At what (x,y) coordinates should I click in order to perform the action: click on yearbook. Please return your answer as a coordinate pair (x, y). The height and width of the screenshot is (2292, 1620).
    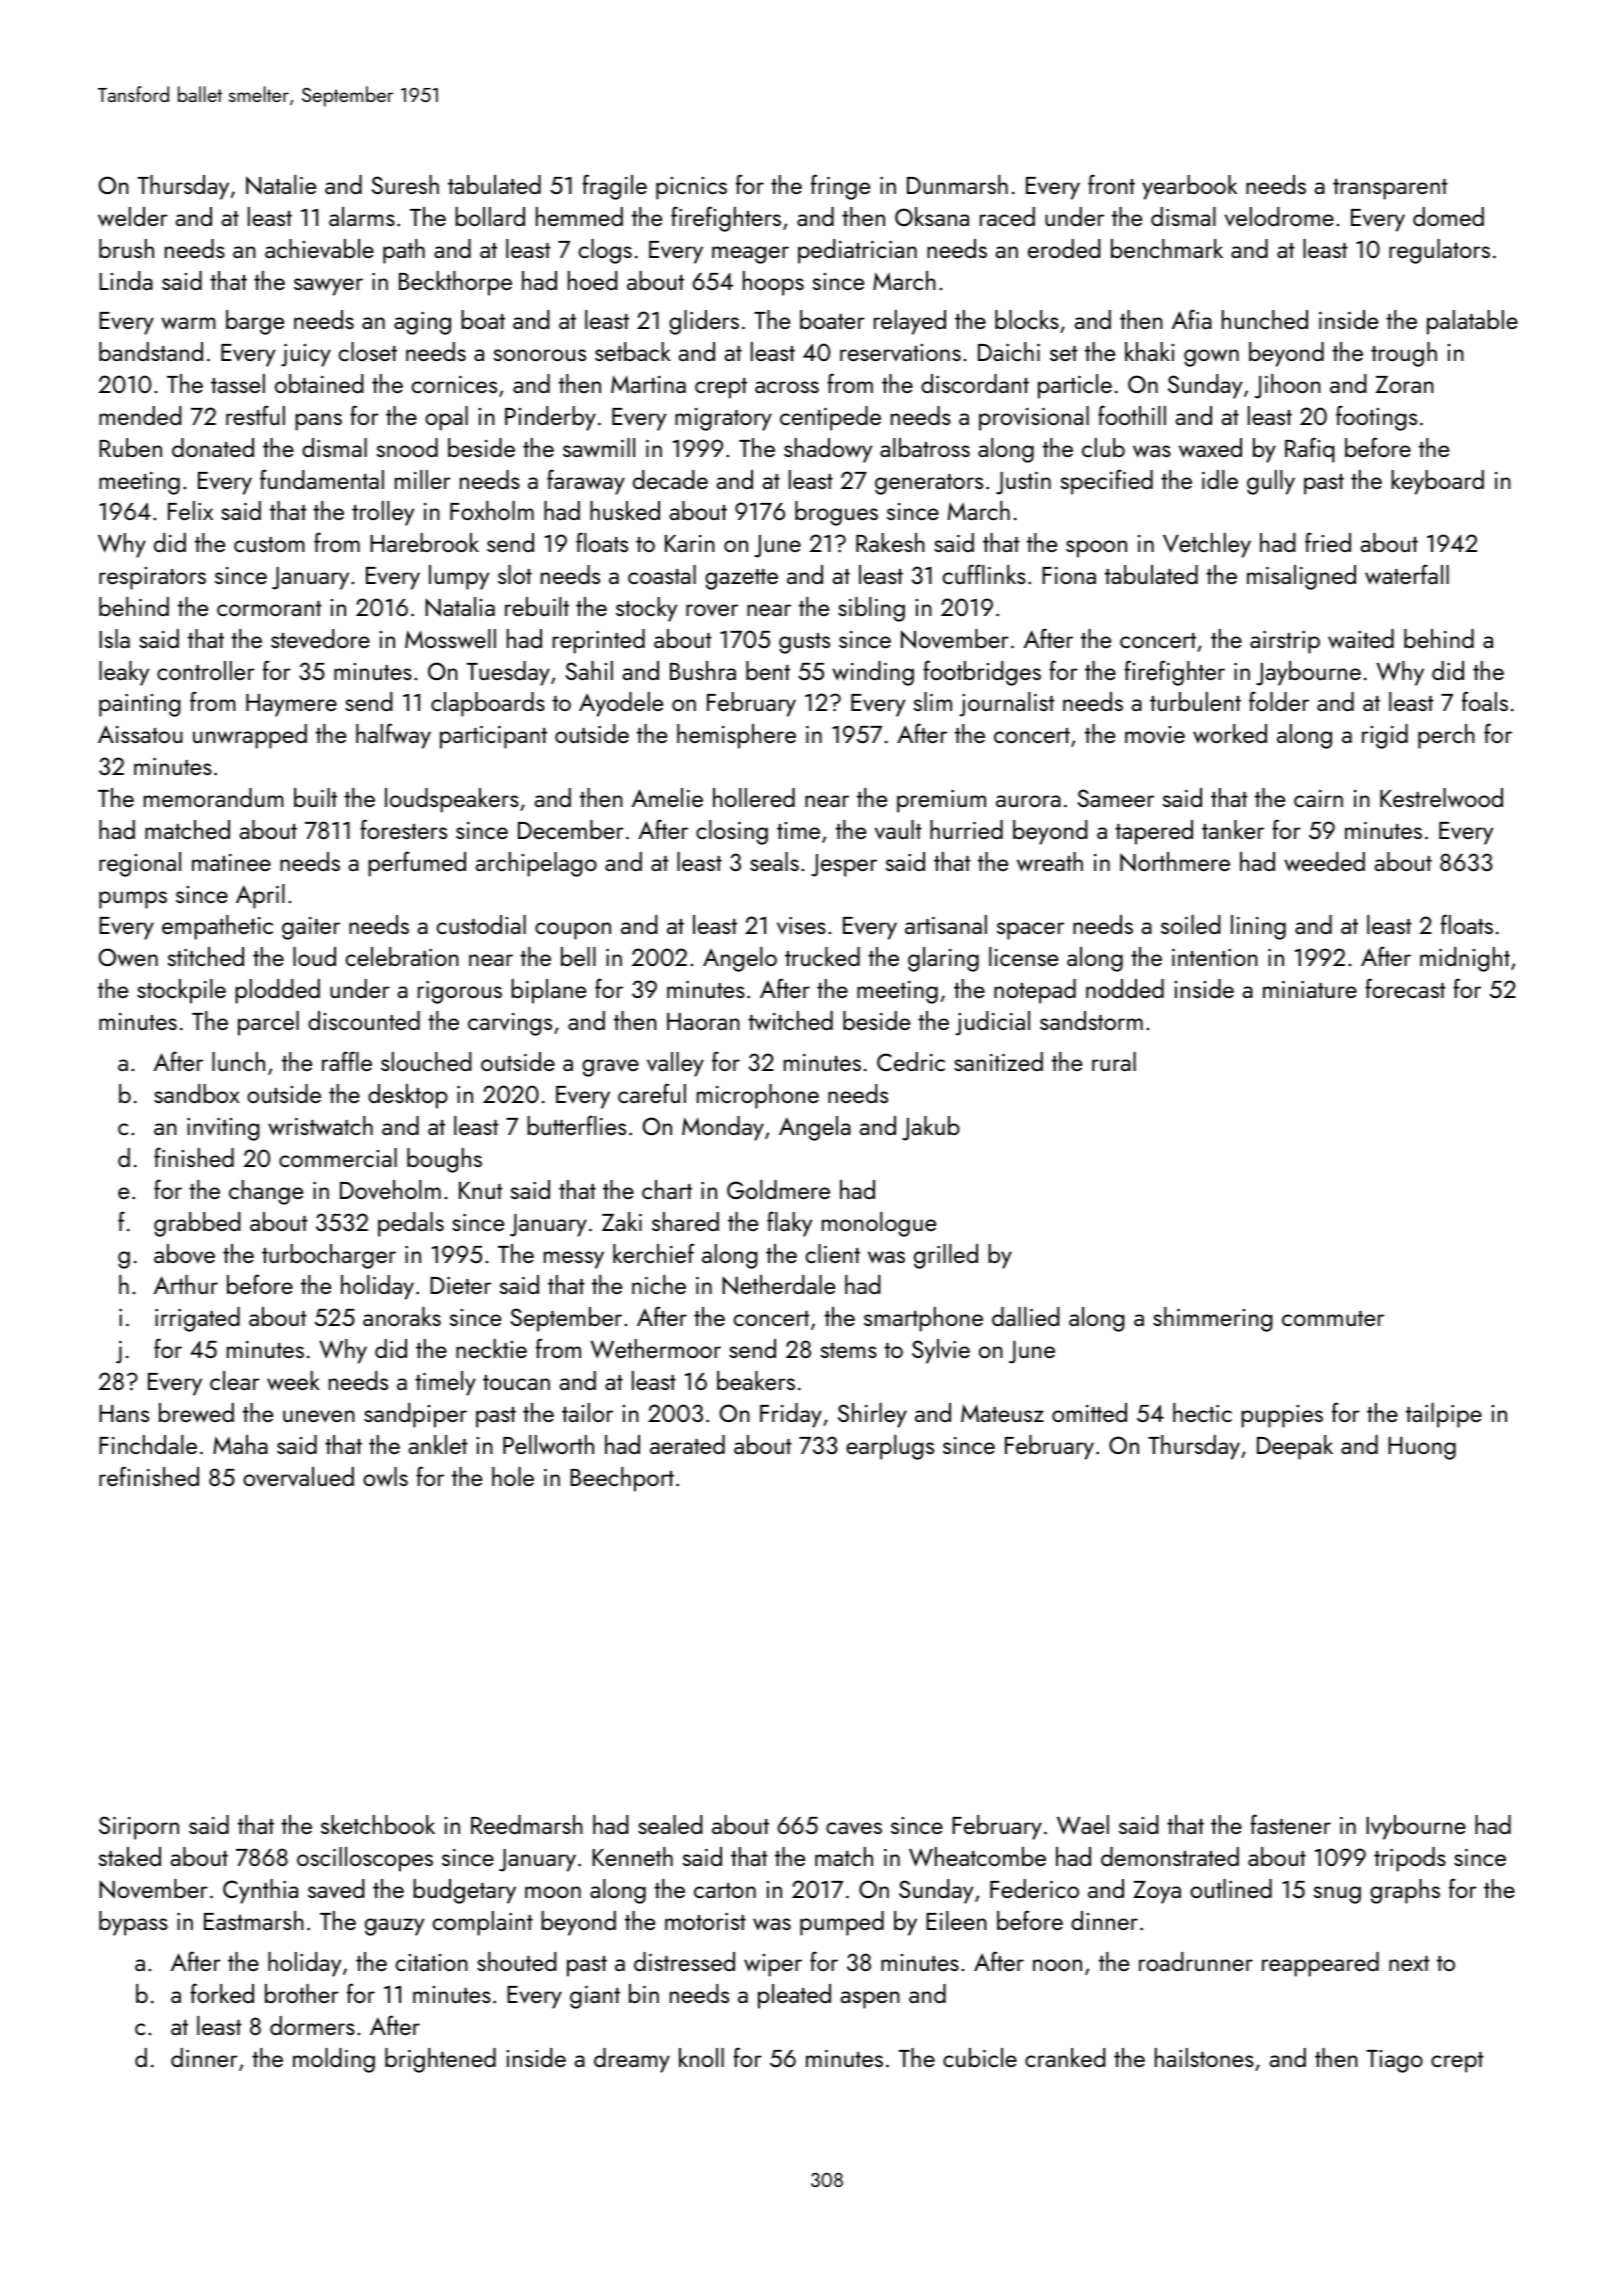
    Looking at the image, I should click on (1189, 187).
